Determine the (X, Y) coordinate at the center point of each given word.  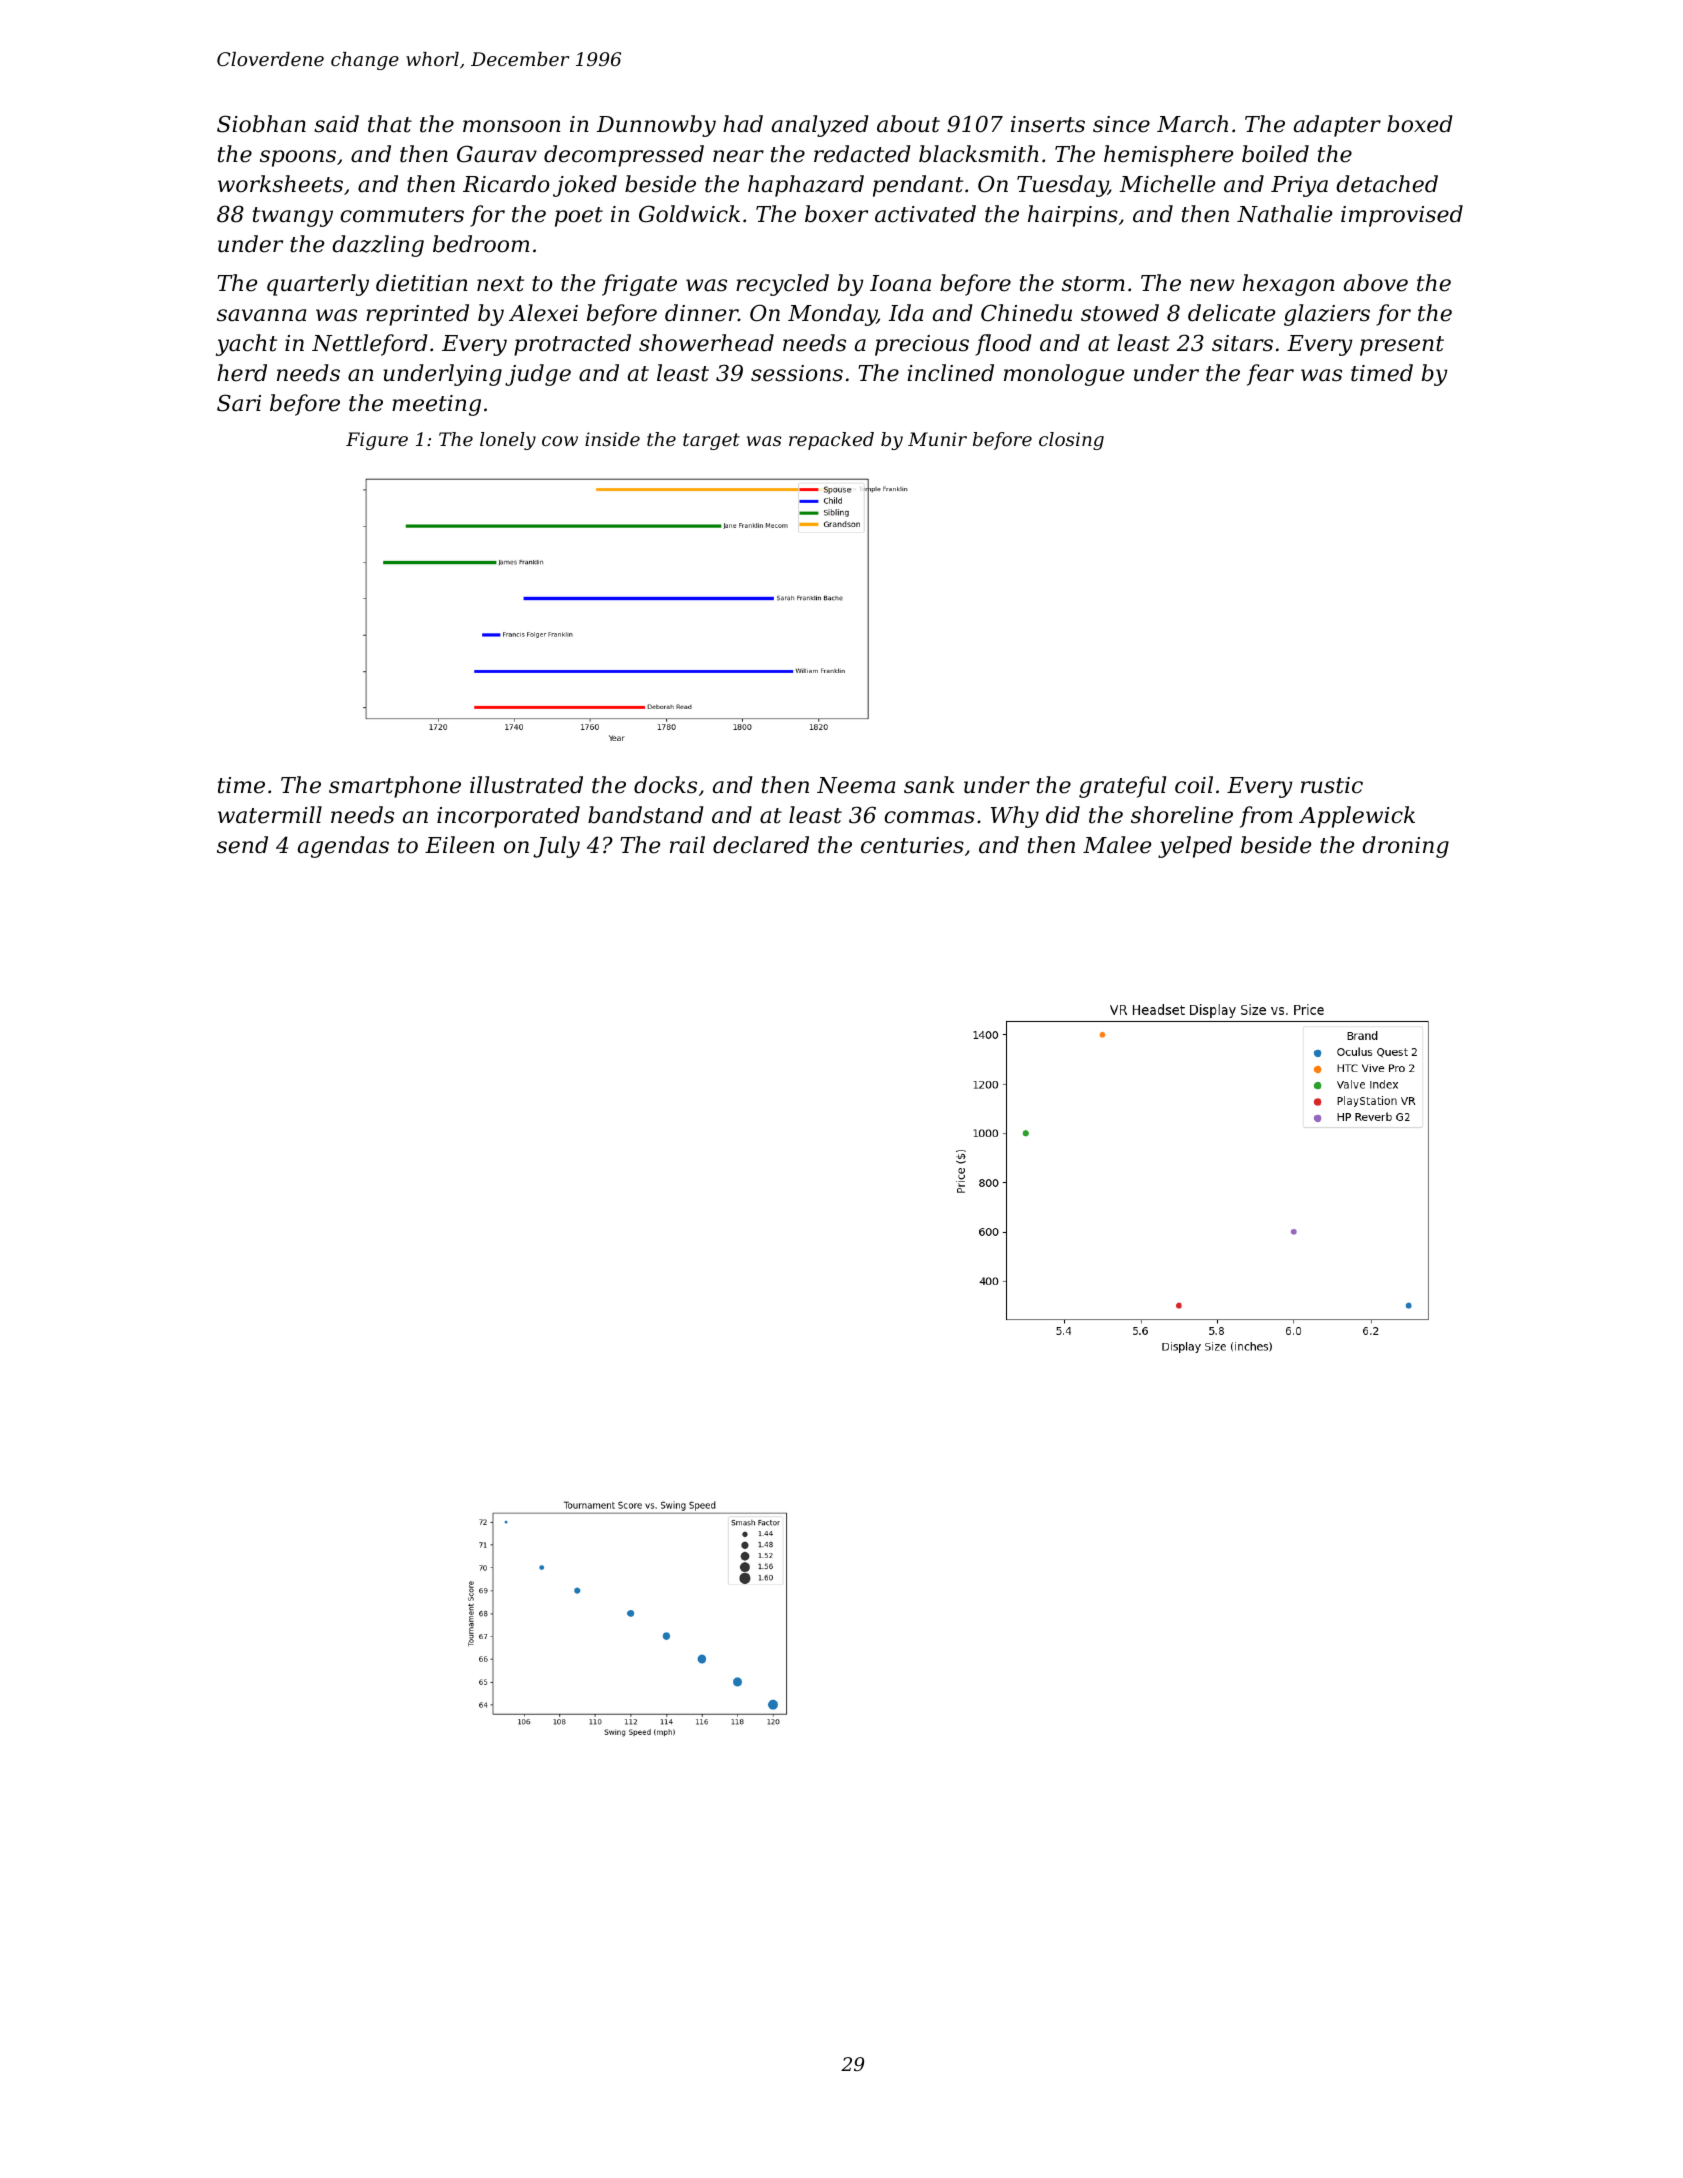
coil (1194, 785)
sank (929, 785)
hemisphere (1168, 156)
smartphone (395, 787)
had (743, 124)
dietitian (422, 283)
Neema (856, 785)
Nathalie (1284, 214)
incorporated (508, 817)
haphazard (806, 186)
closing (1071, 441)
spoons (298, 158)
